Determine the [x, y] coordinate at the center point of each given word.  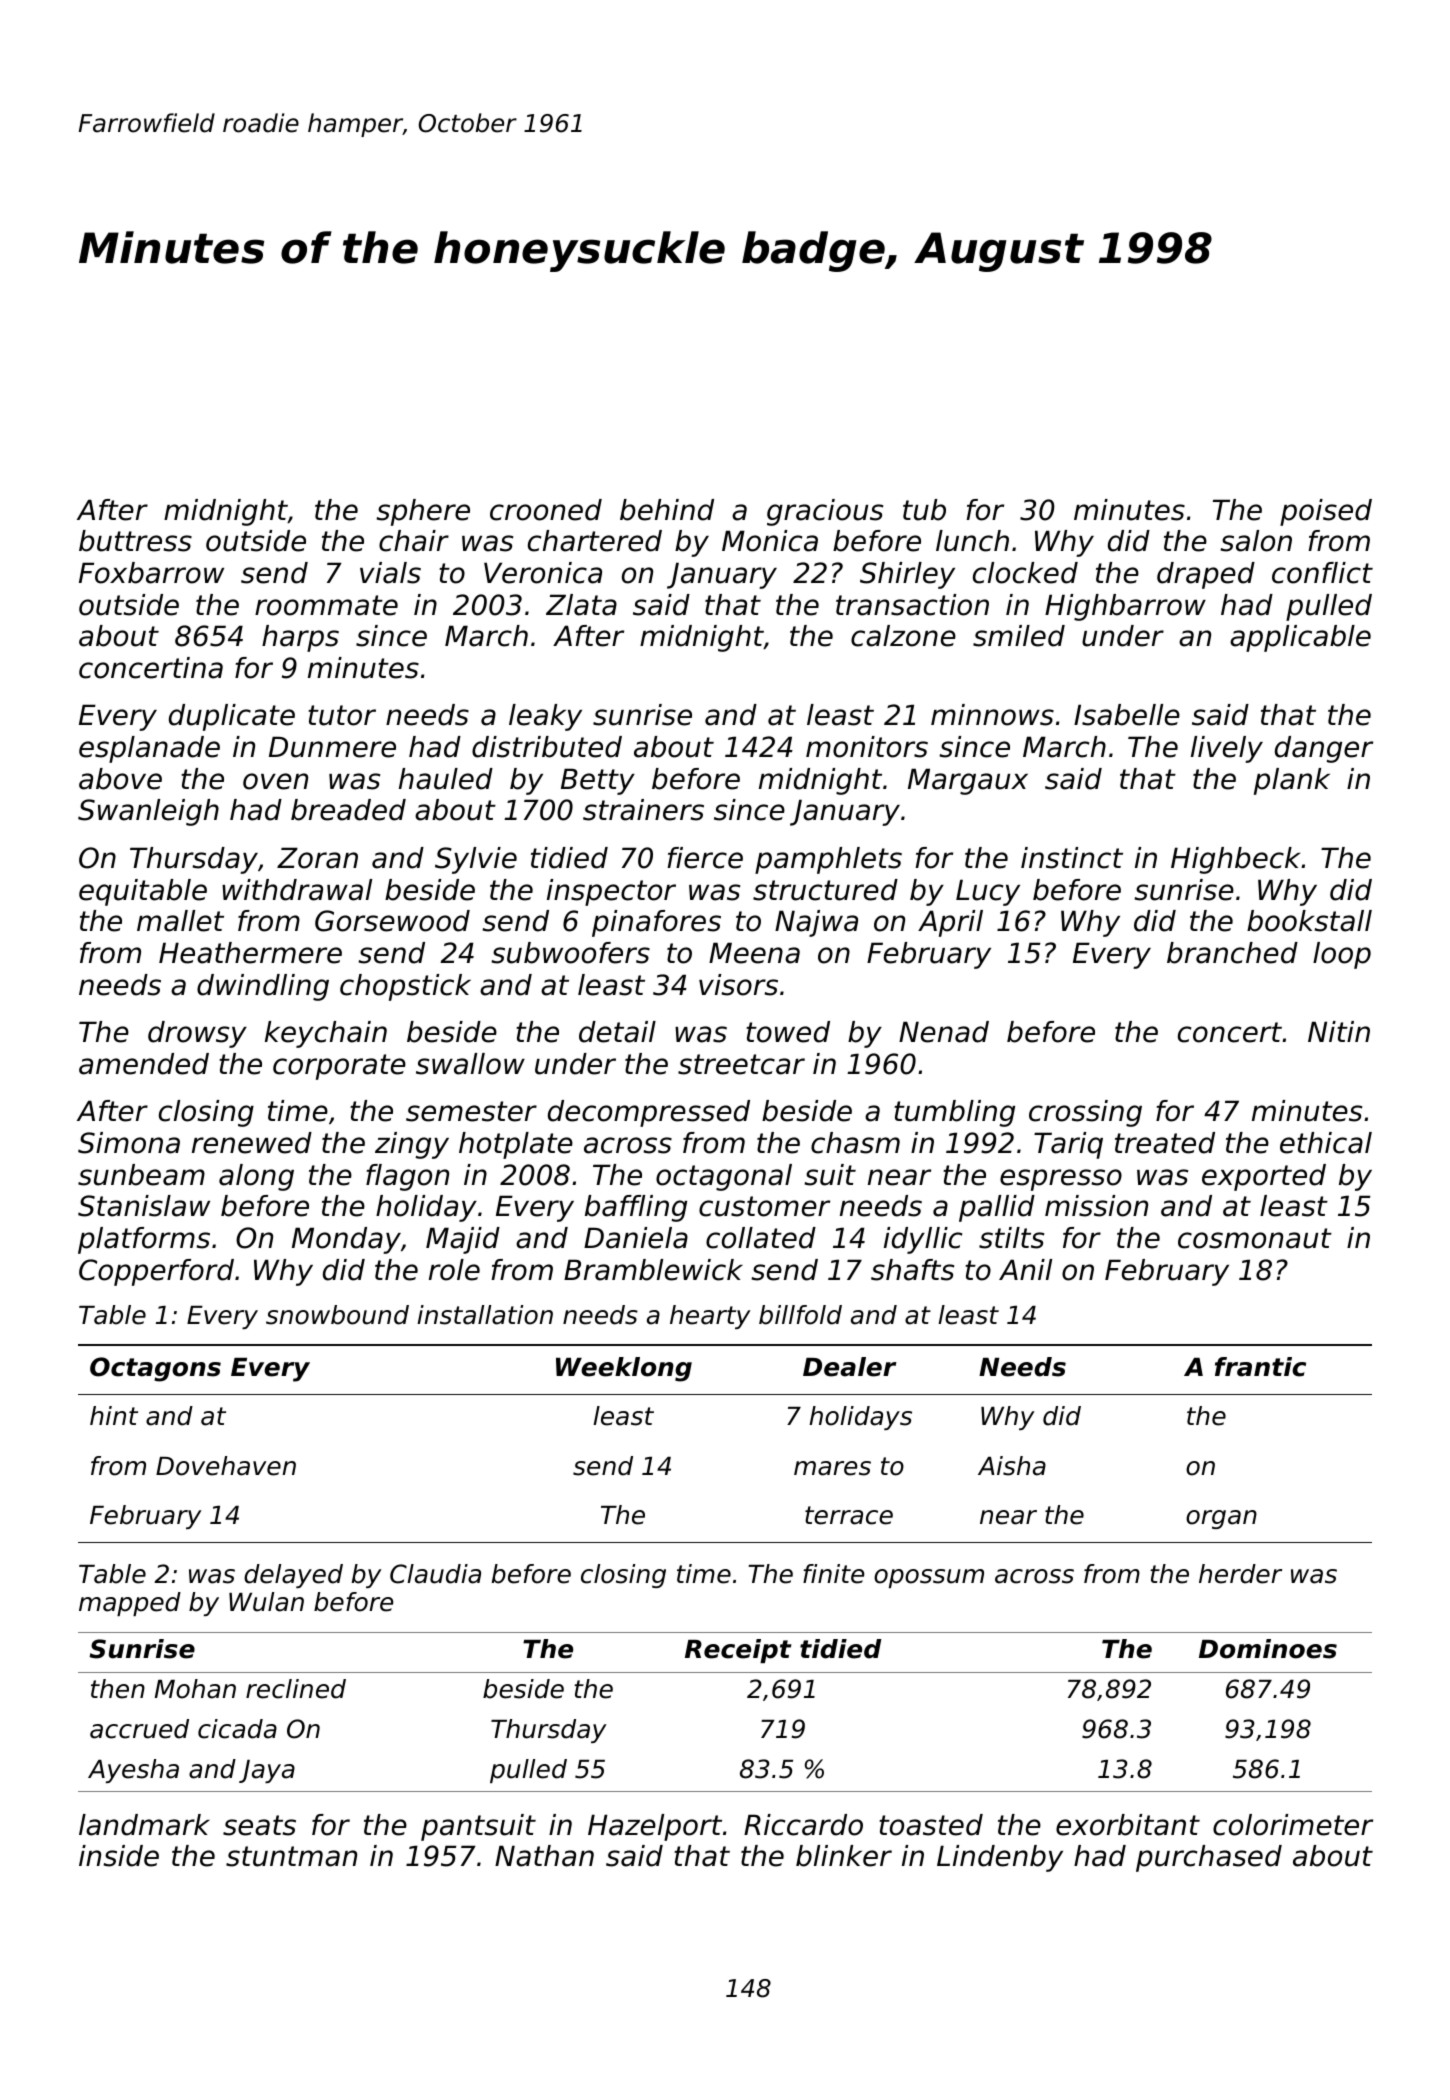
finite [833, 1574]
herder [1240, 1574]
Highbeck [1235, 860]
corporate [339, 1067]
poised [1326, 512]
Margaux [968, 781]
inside [119, 1856]
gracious [825, 512]
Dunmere [332, 747]
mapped [130, 1604]
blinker [844, 1856]
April [950, 923]
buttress [135, 541]
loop [1342, 955]
